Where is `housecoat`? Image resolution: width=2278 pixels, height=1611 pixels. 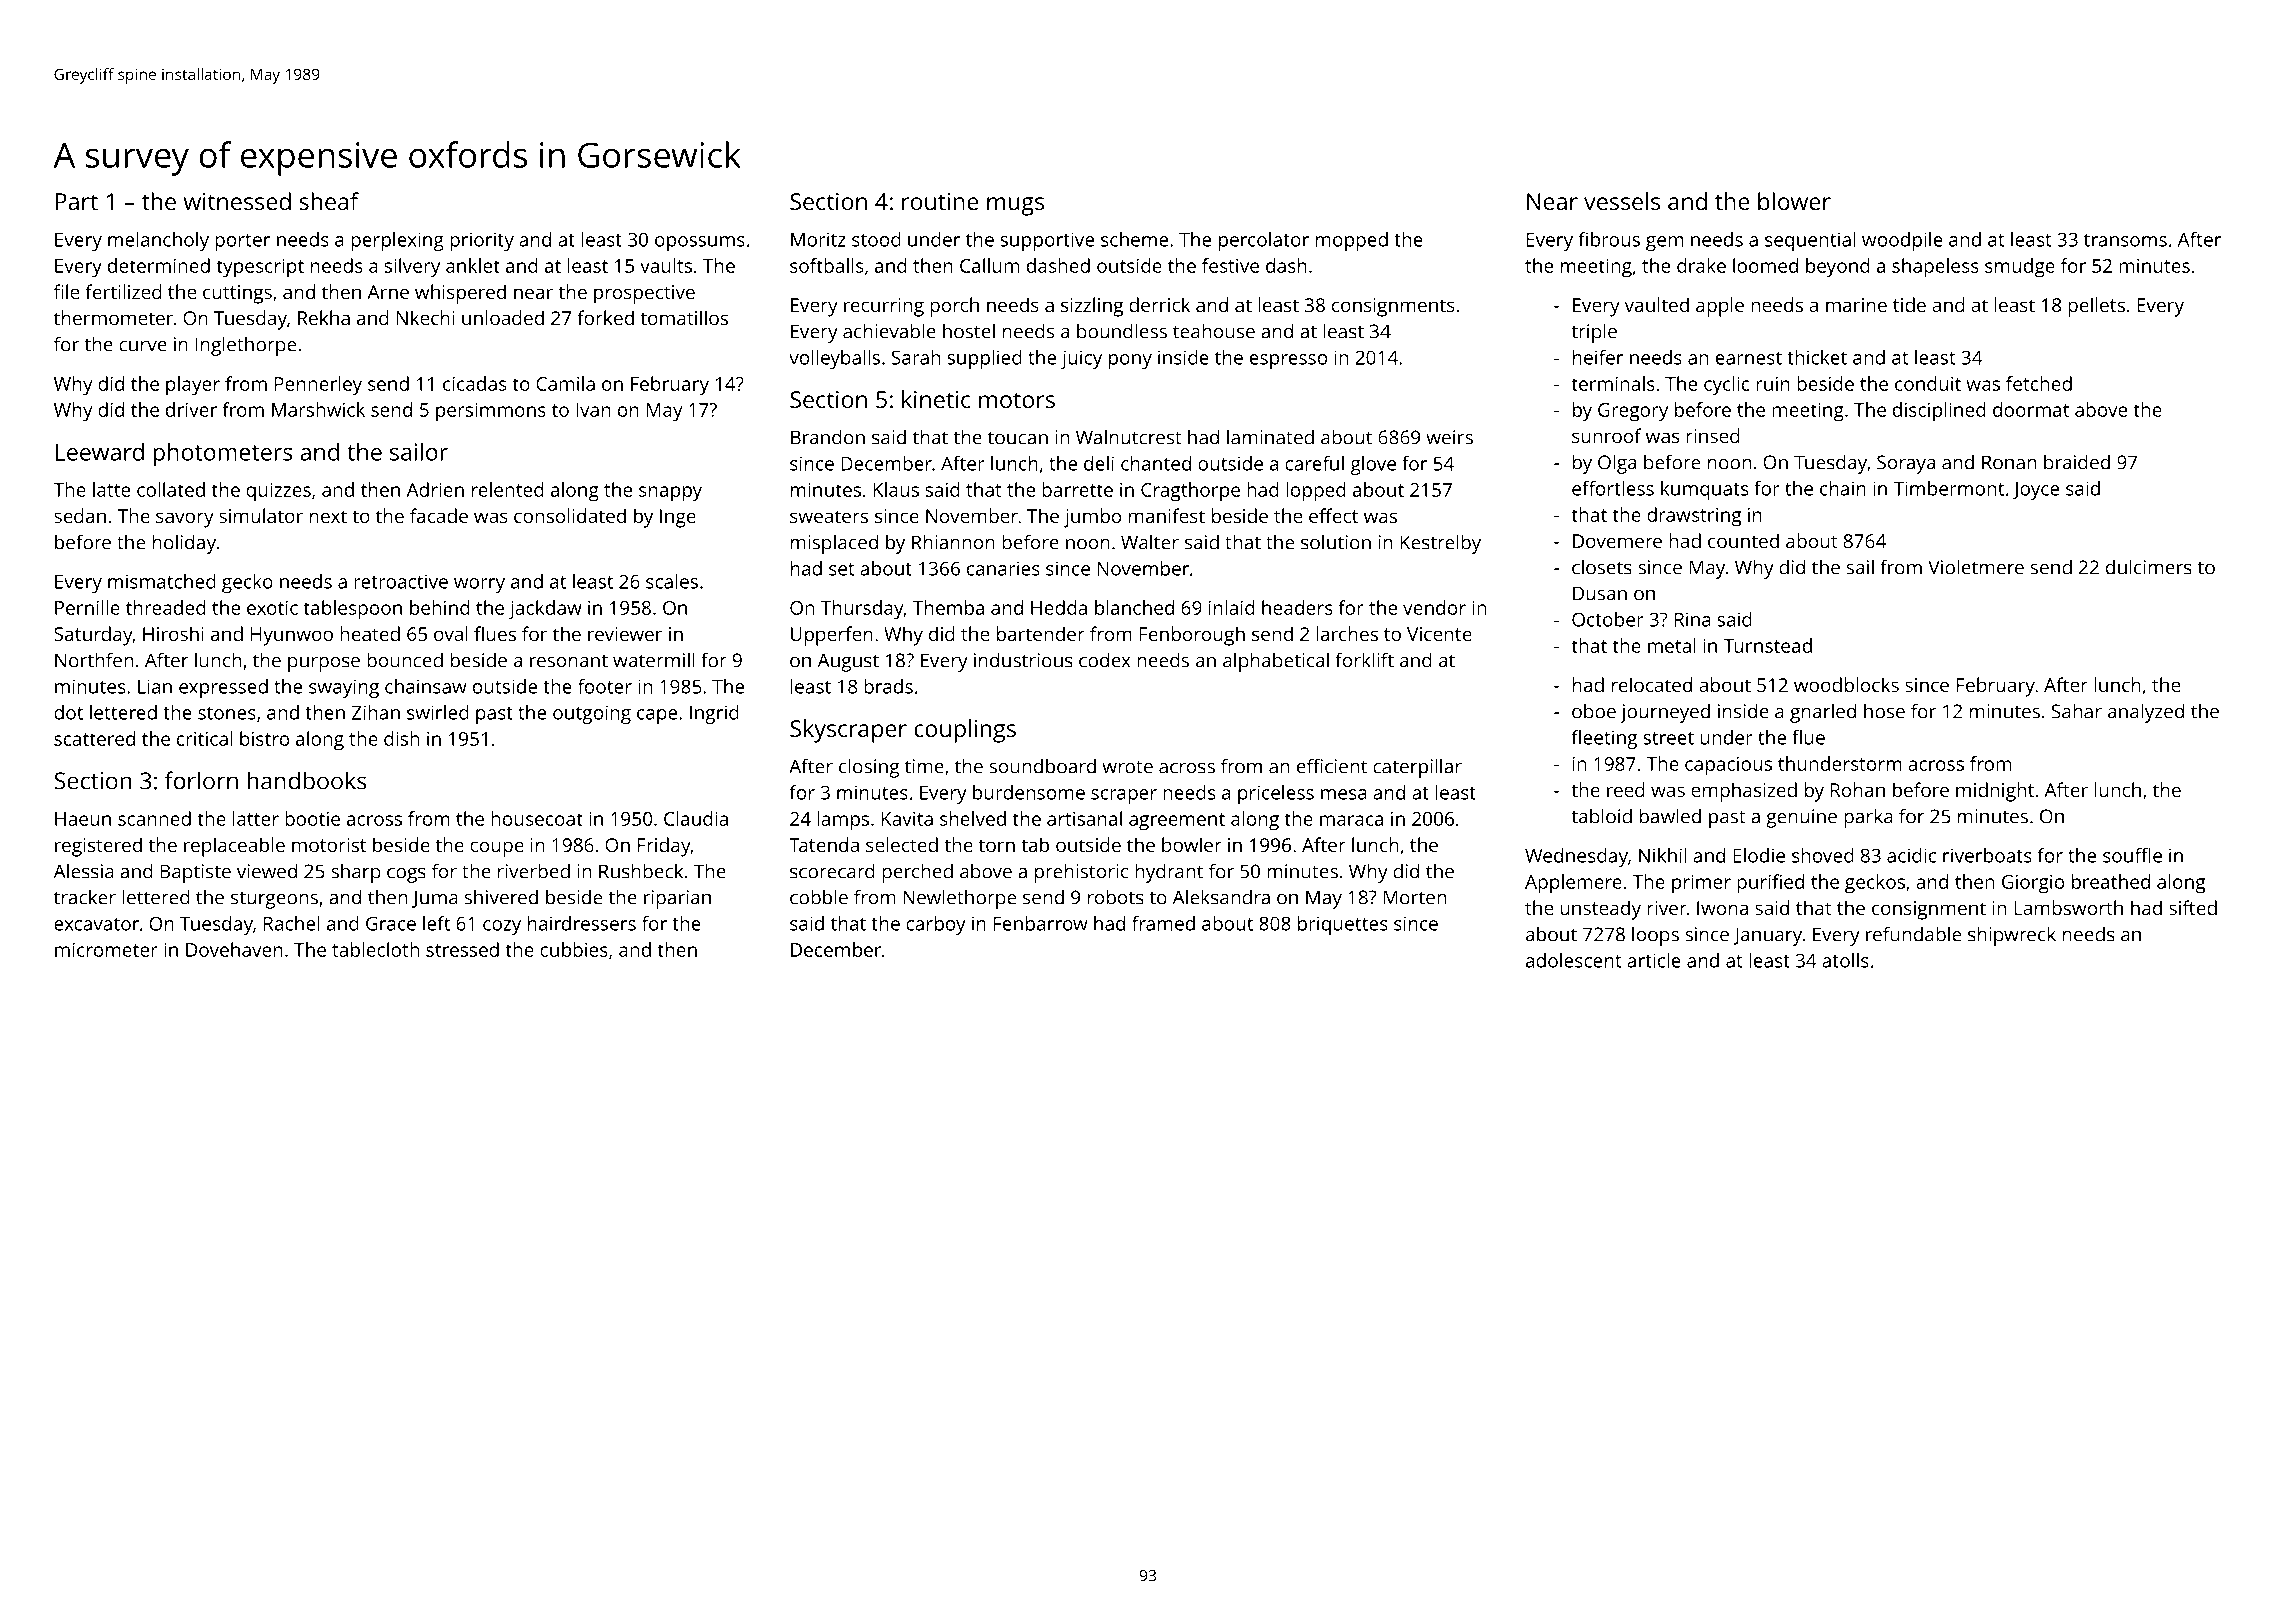 housecoat is located at coordinates (537, 818).
